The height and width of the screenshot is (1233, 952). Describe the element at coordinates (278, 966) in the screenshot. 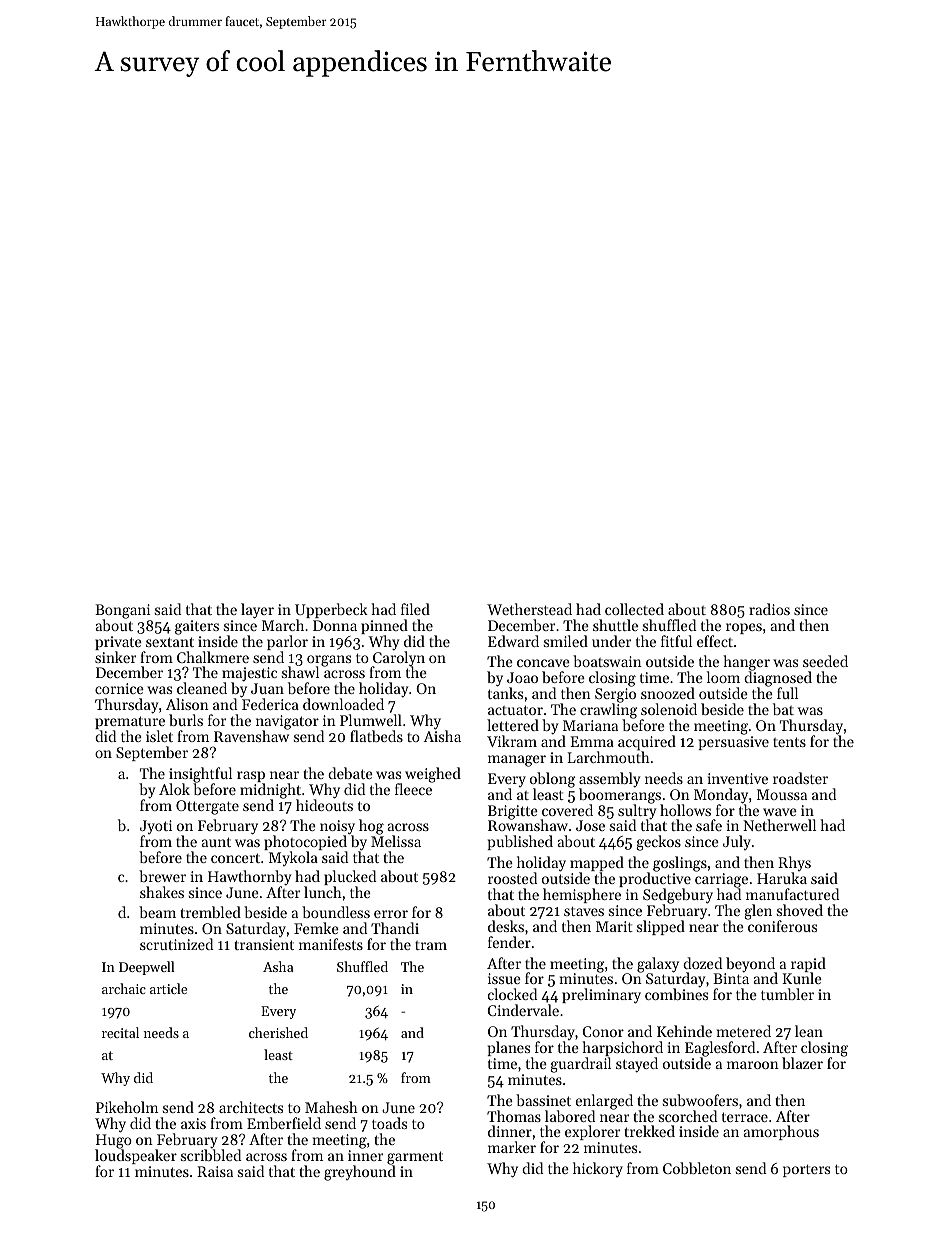

I see `Asha` at that location.
